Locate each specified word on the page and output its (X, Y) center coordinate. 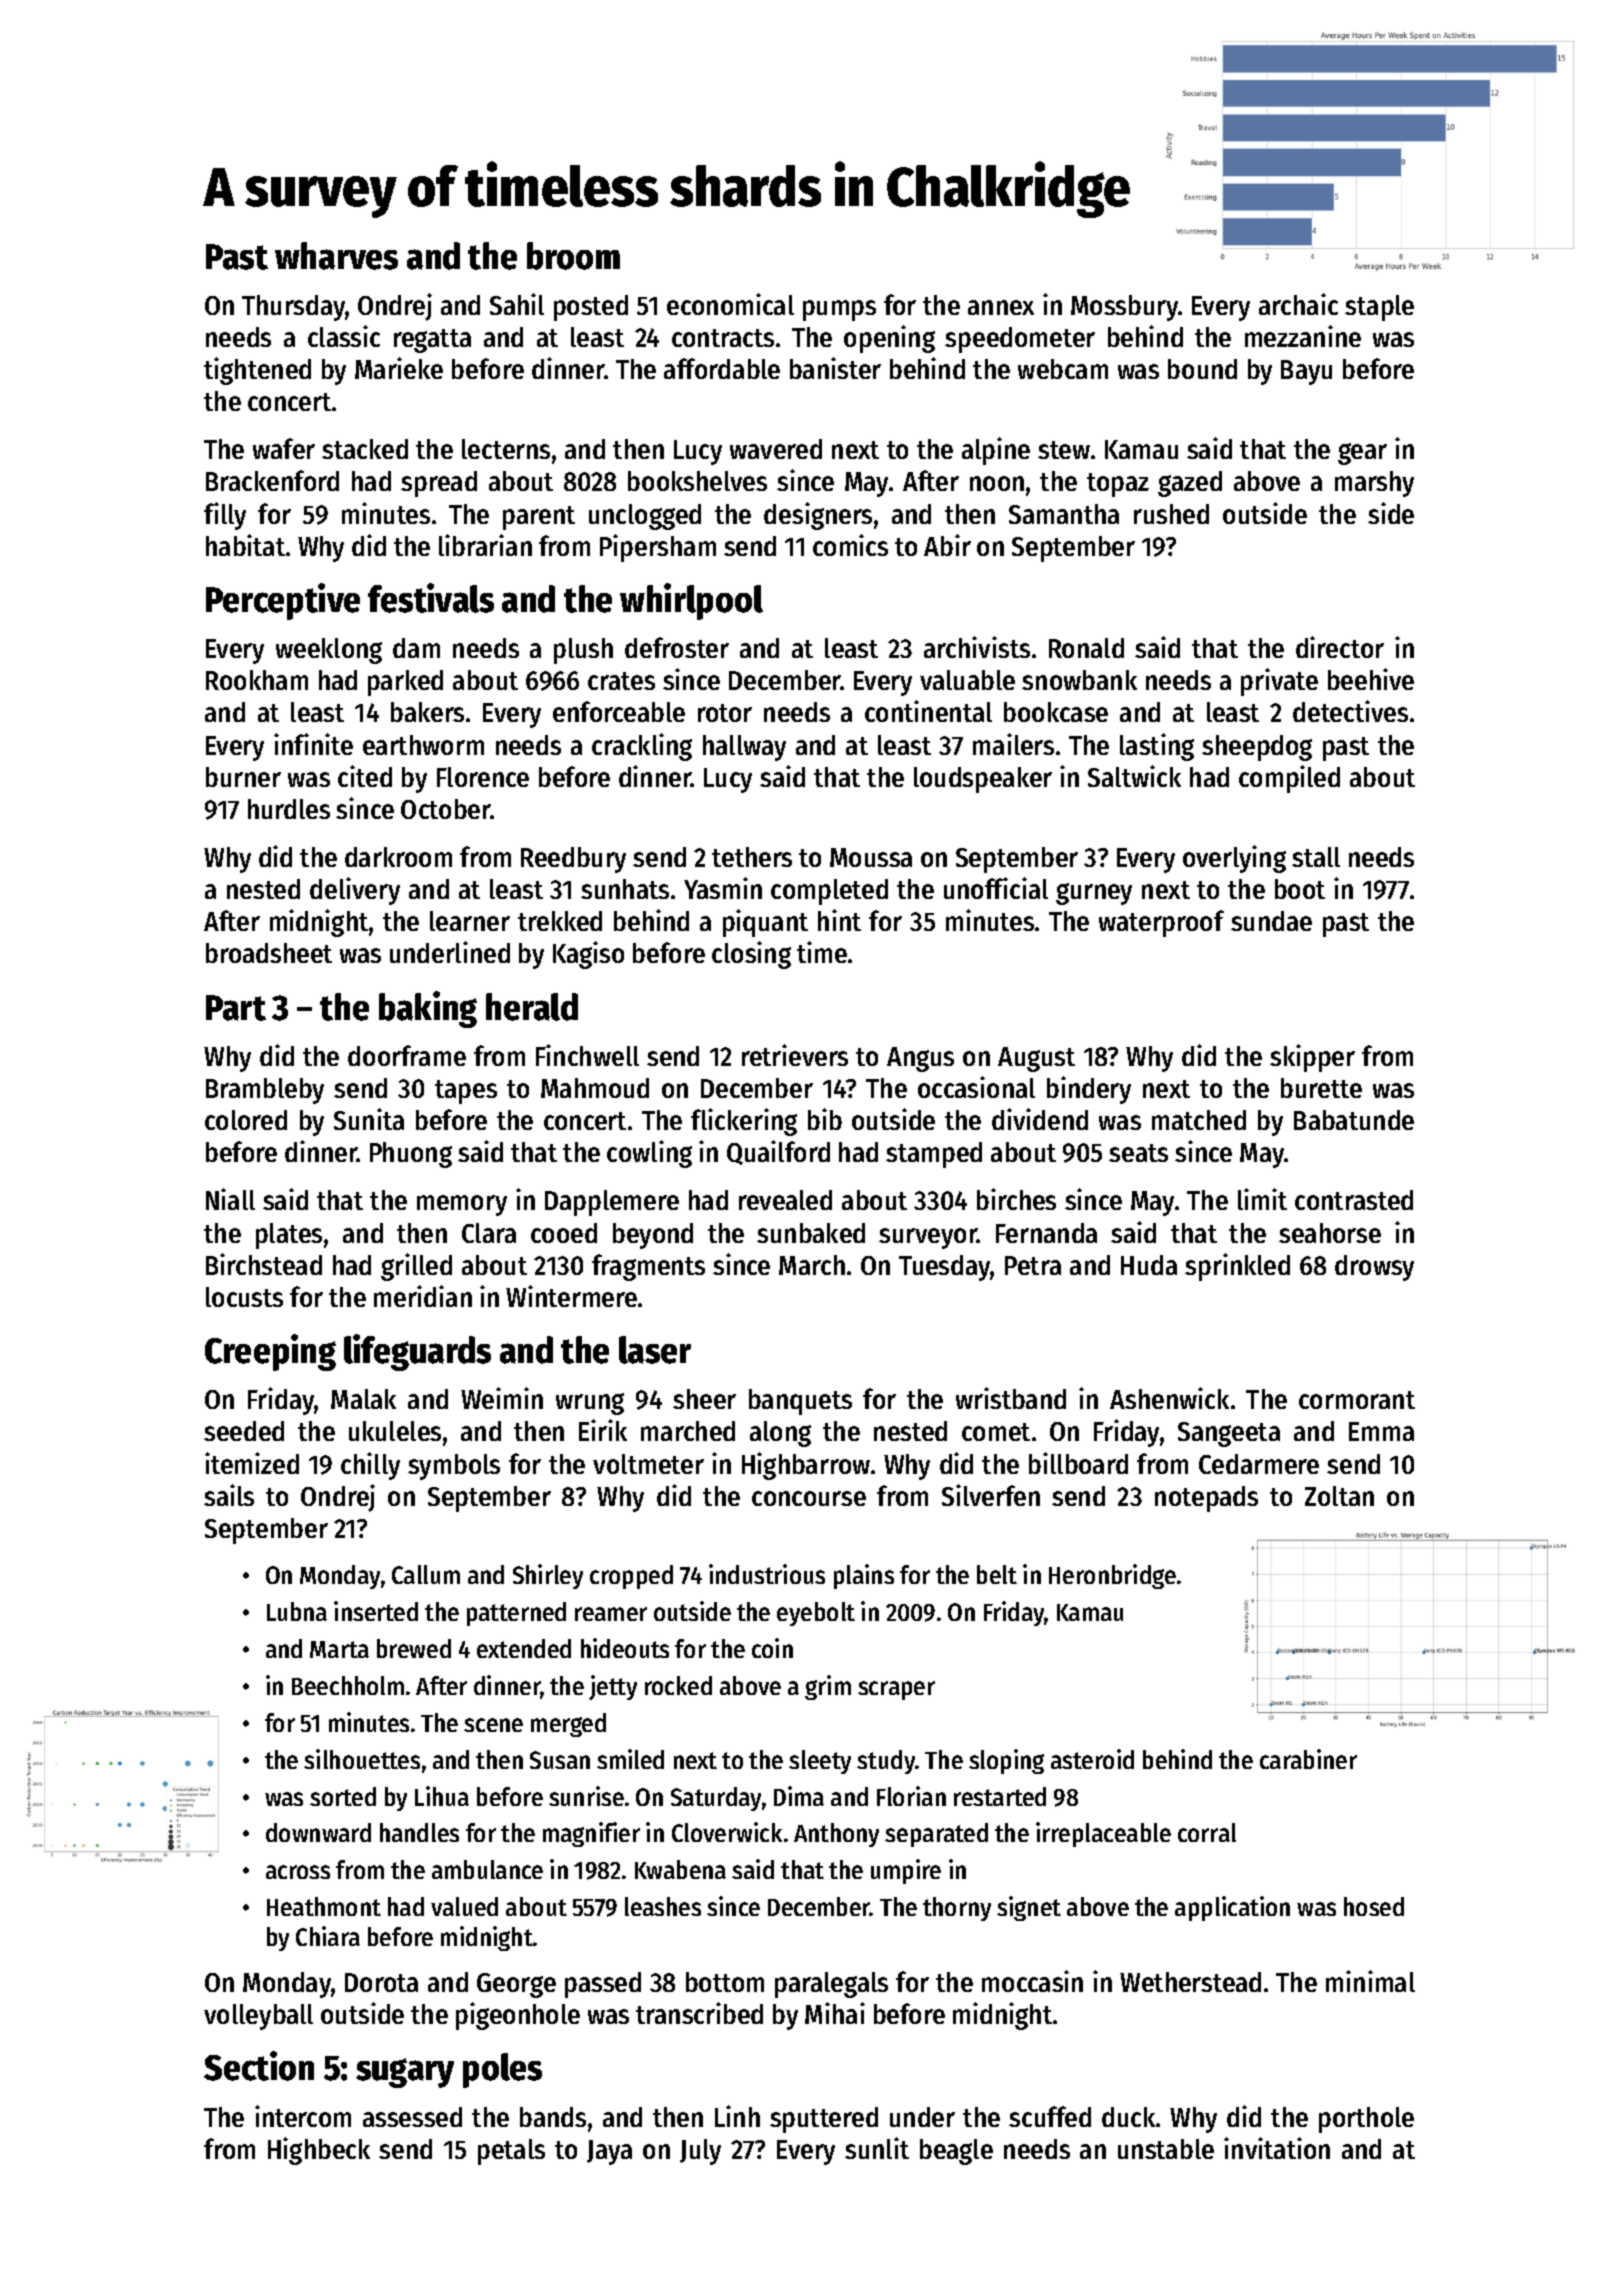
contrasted (1354, 1200)
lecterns (506, 449)
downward (318, 1832)
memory (462, 1205)
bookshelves (697, 481)
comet (996, 1432)
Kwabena (680, 1869)
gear (1362, 454)
